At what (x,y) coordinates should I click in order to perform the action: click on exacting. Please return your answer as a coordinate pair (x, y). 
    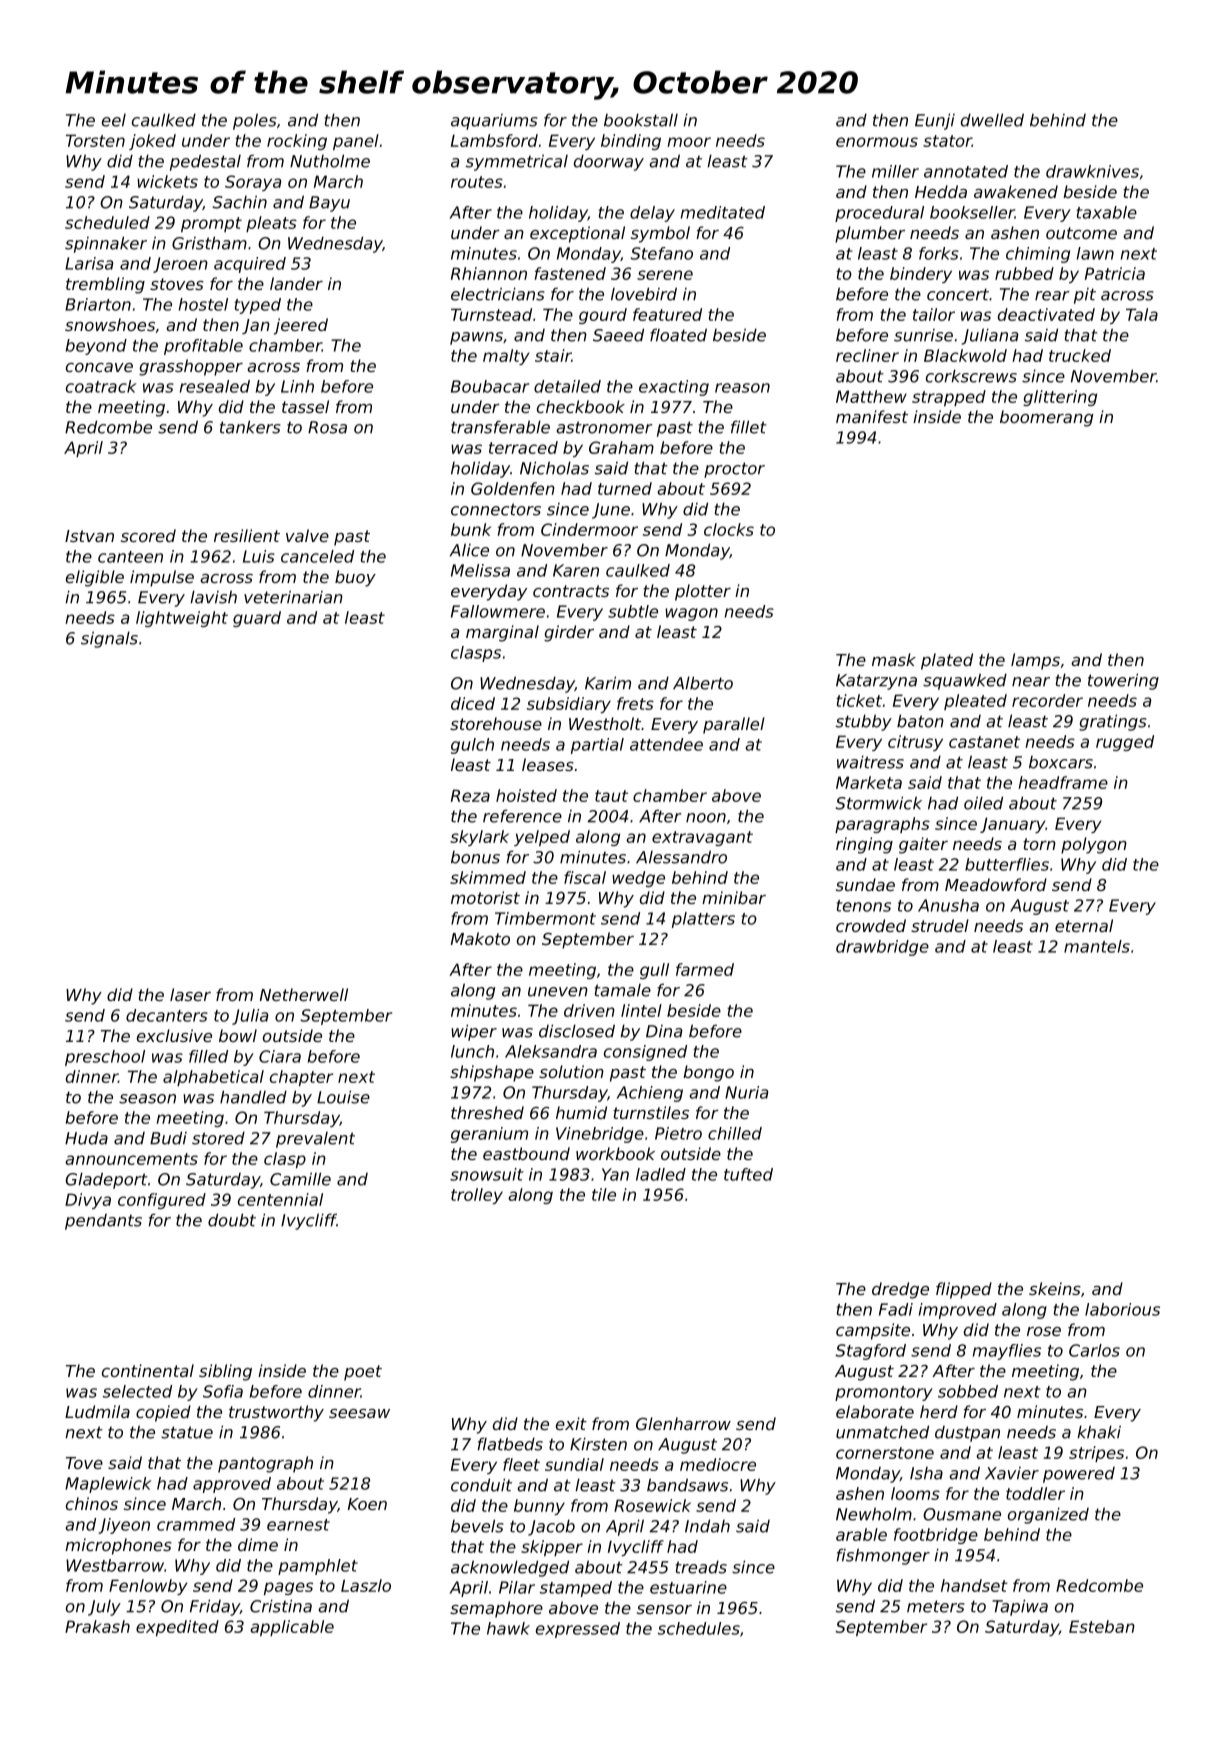
    Looking at the image, I should click on (674, 388).
